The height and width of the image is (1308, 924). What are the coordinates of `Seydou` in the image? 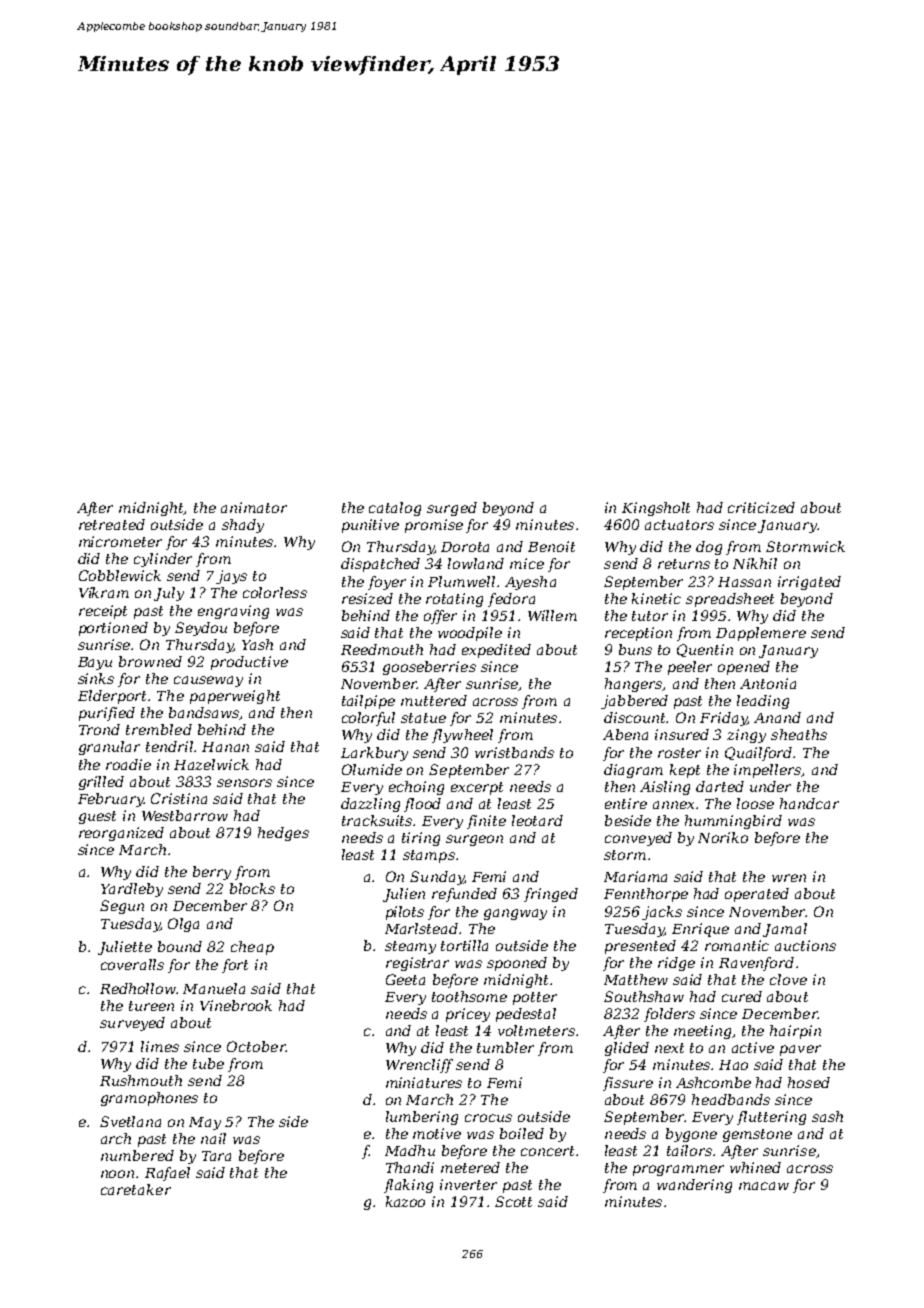 It's located at (201, 629).
